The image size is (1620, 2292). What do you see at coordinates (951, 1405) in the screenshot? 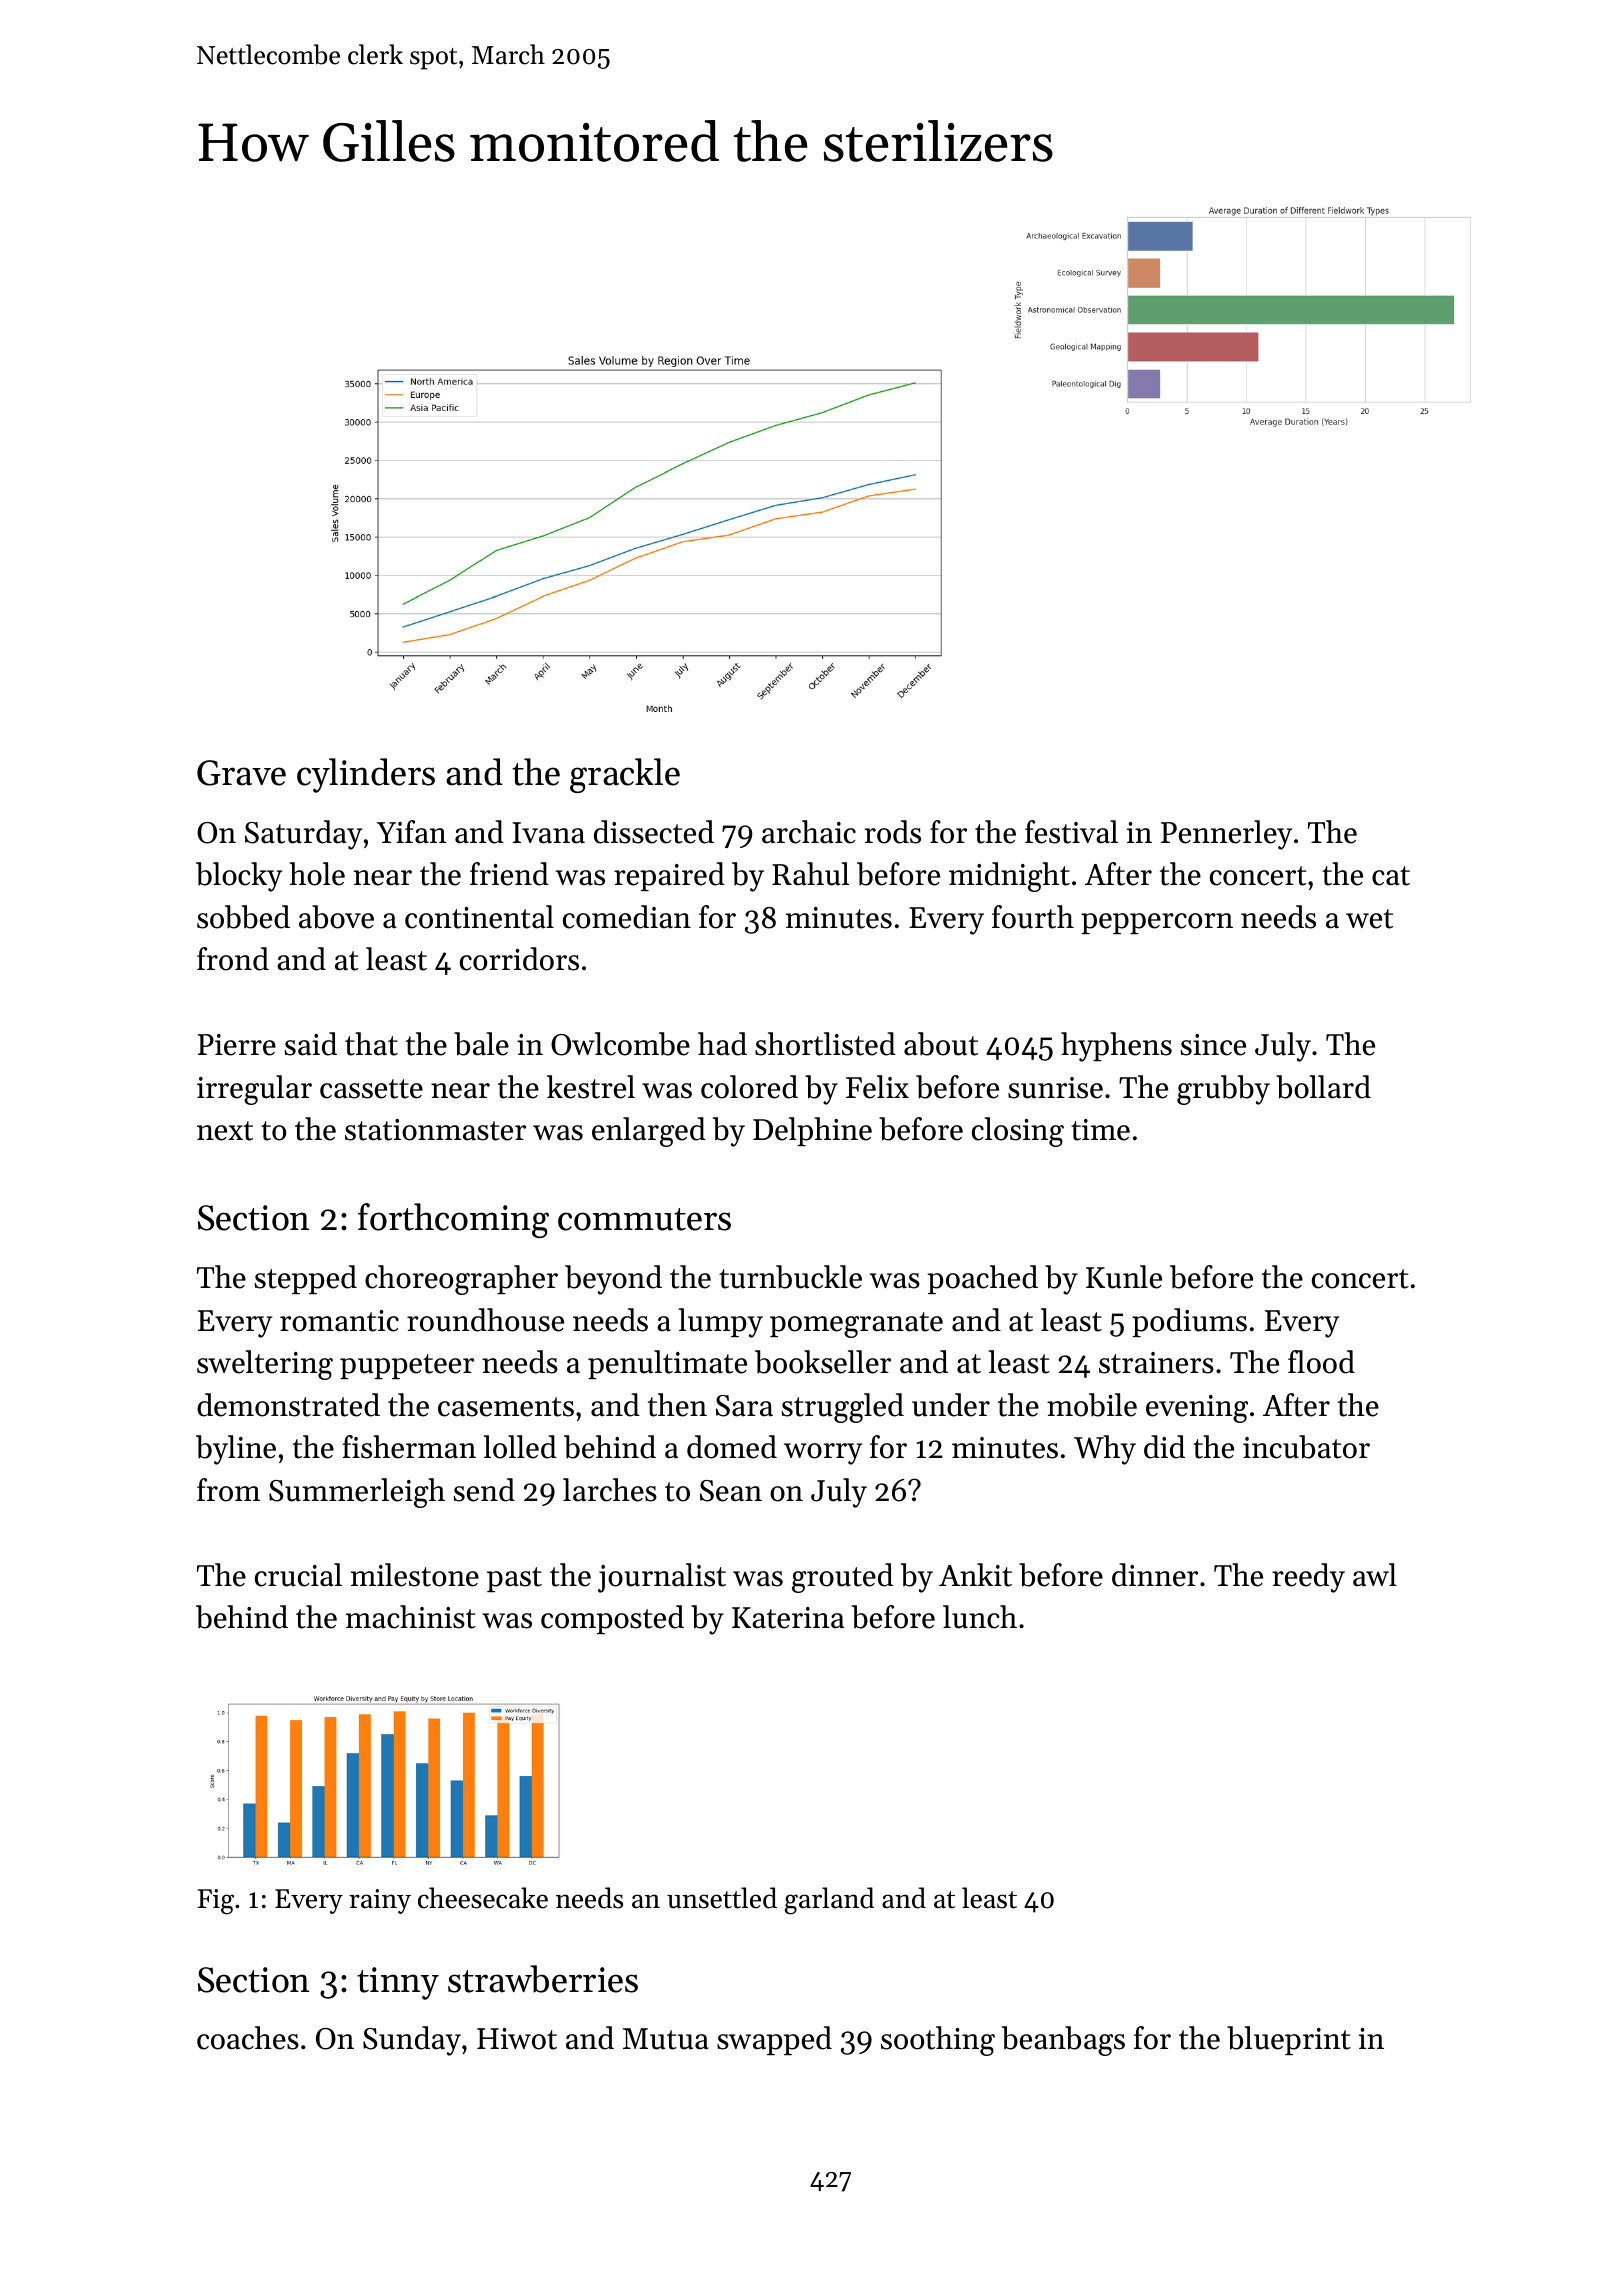
I see `under` at bounding box center [951, 1405].
